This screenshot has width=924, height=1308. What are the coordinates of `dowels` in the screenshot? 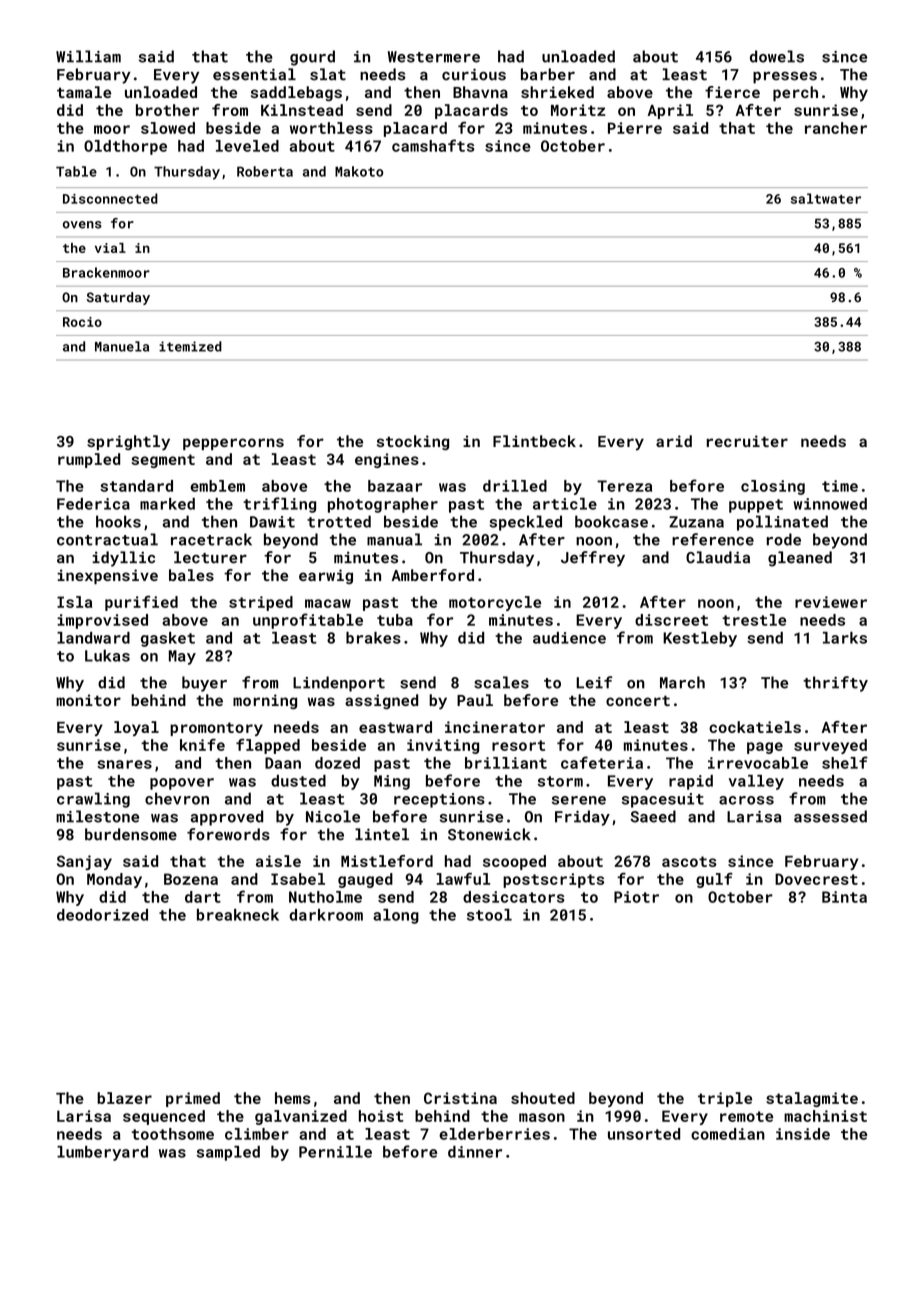 It's located at (777, 56).
